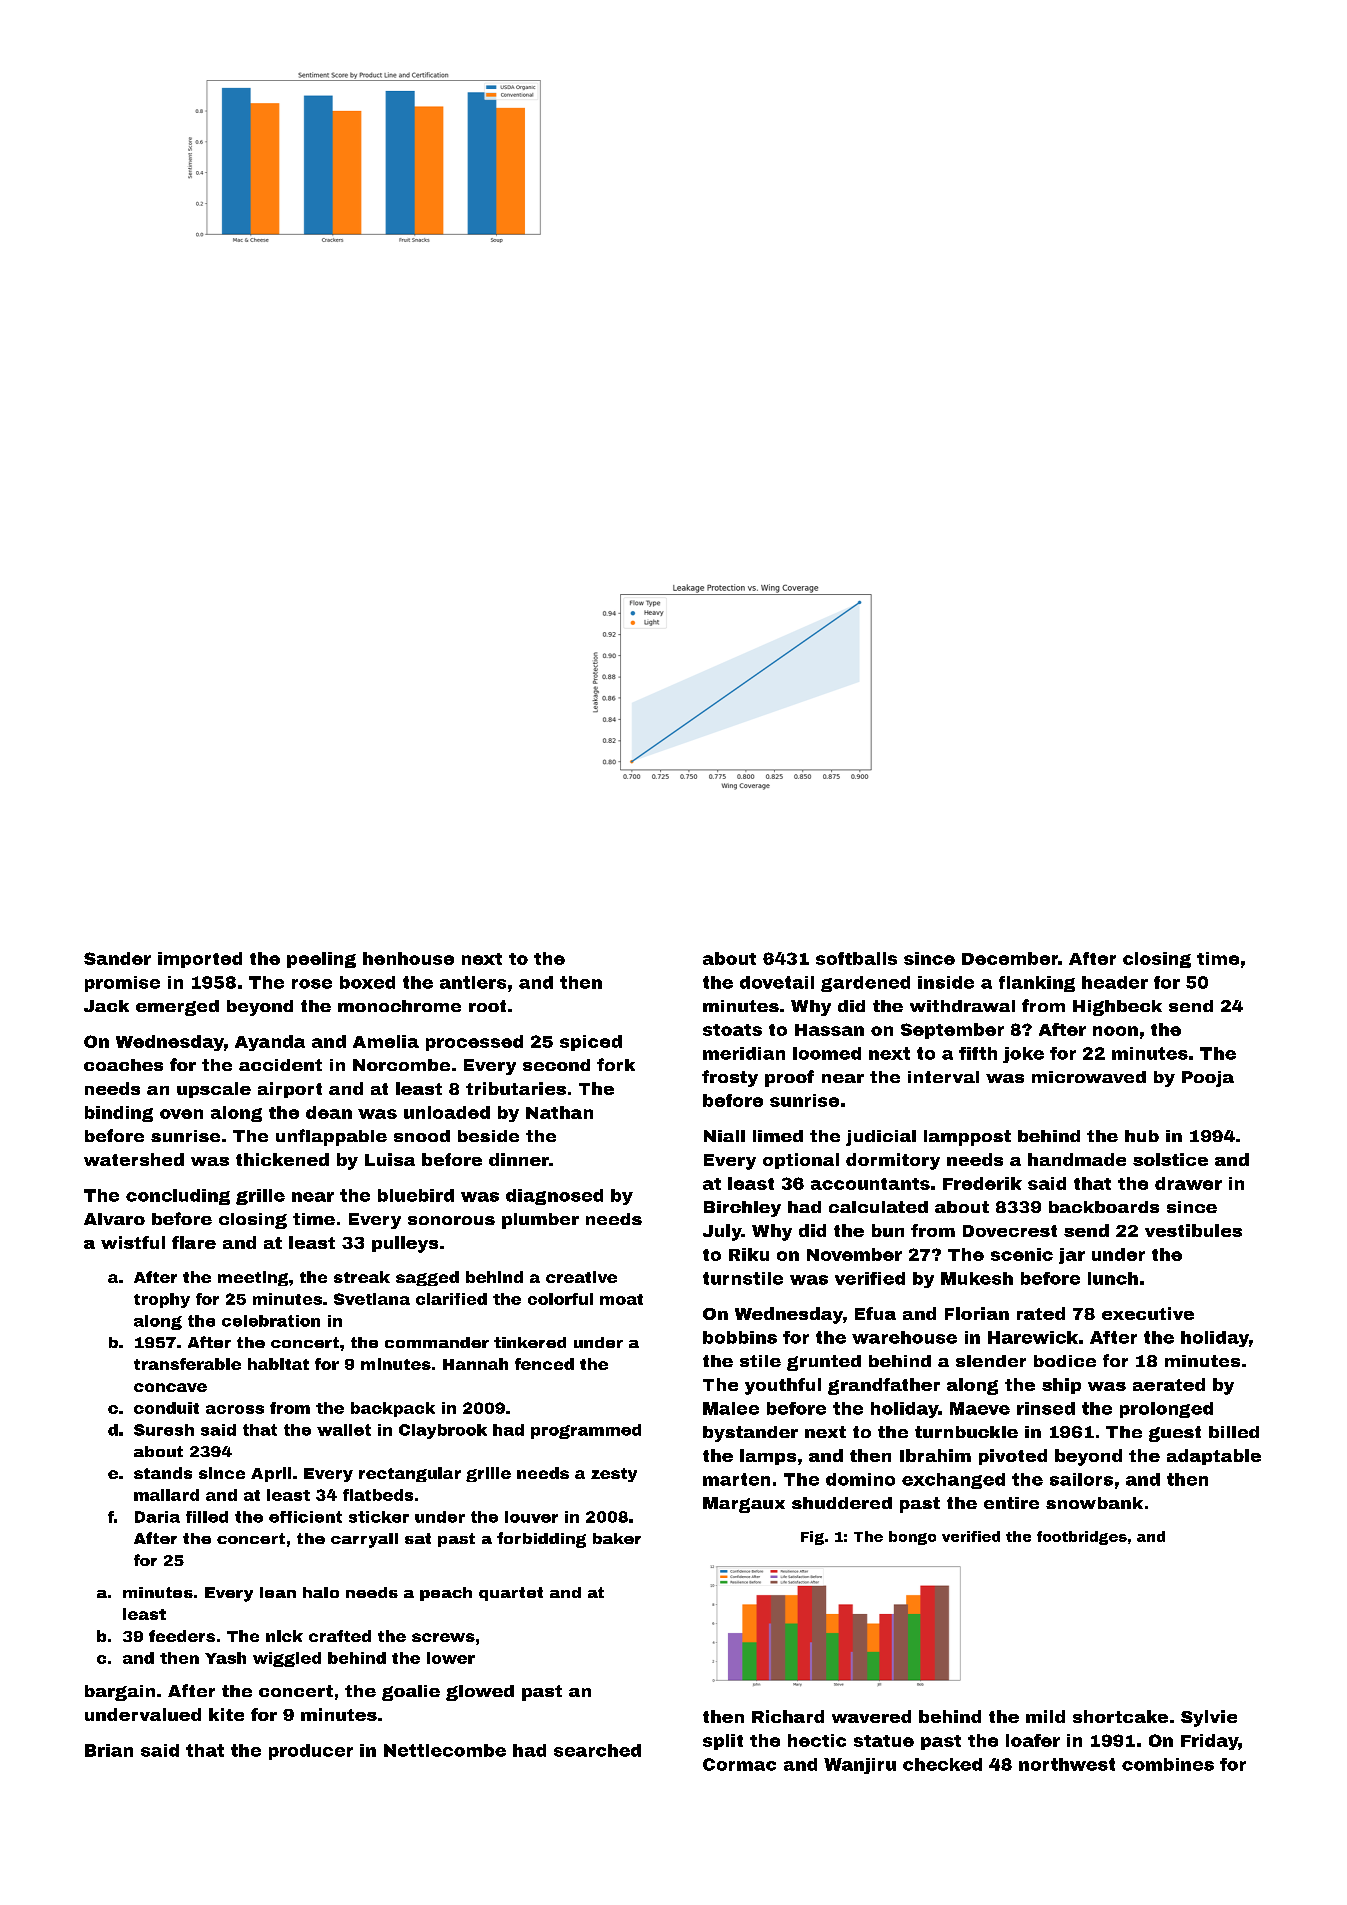  What do you see at coordinates (530, 1342) in the screenshot?
I see `tinkered` at bounding box center [530, 1342].
